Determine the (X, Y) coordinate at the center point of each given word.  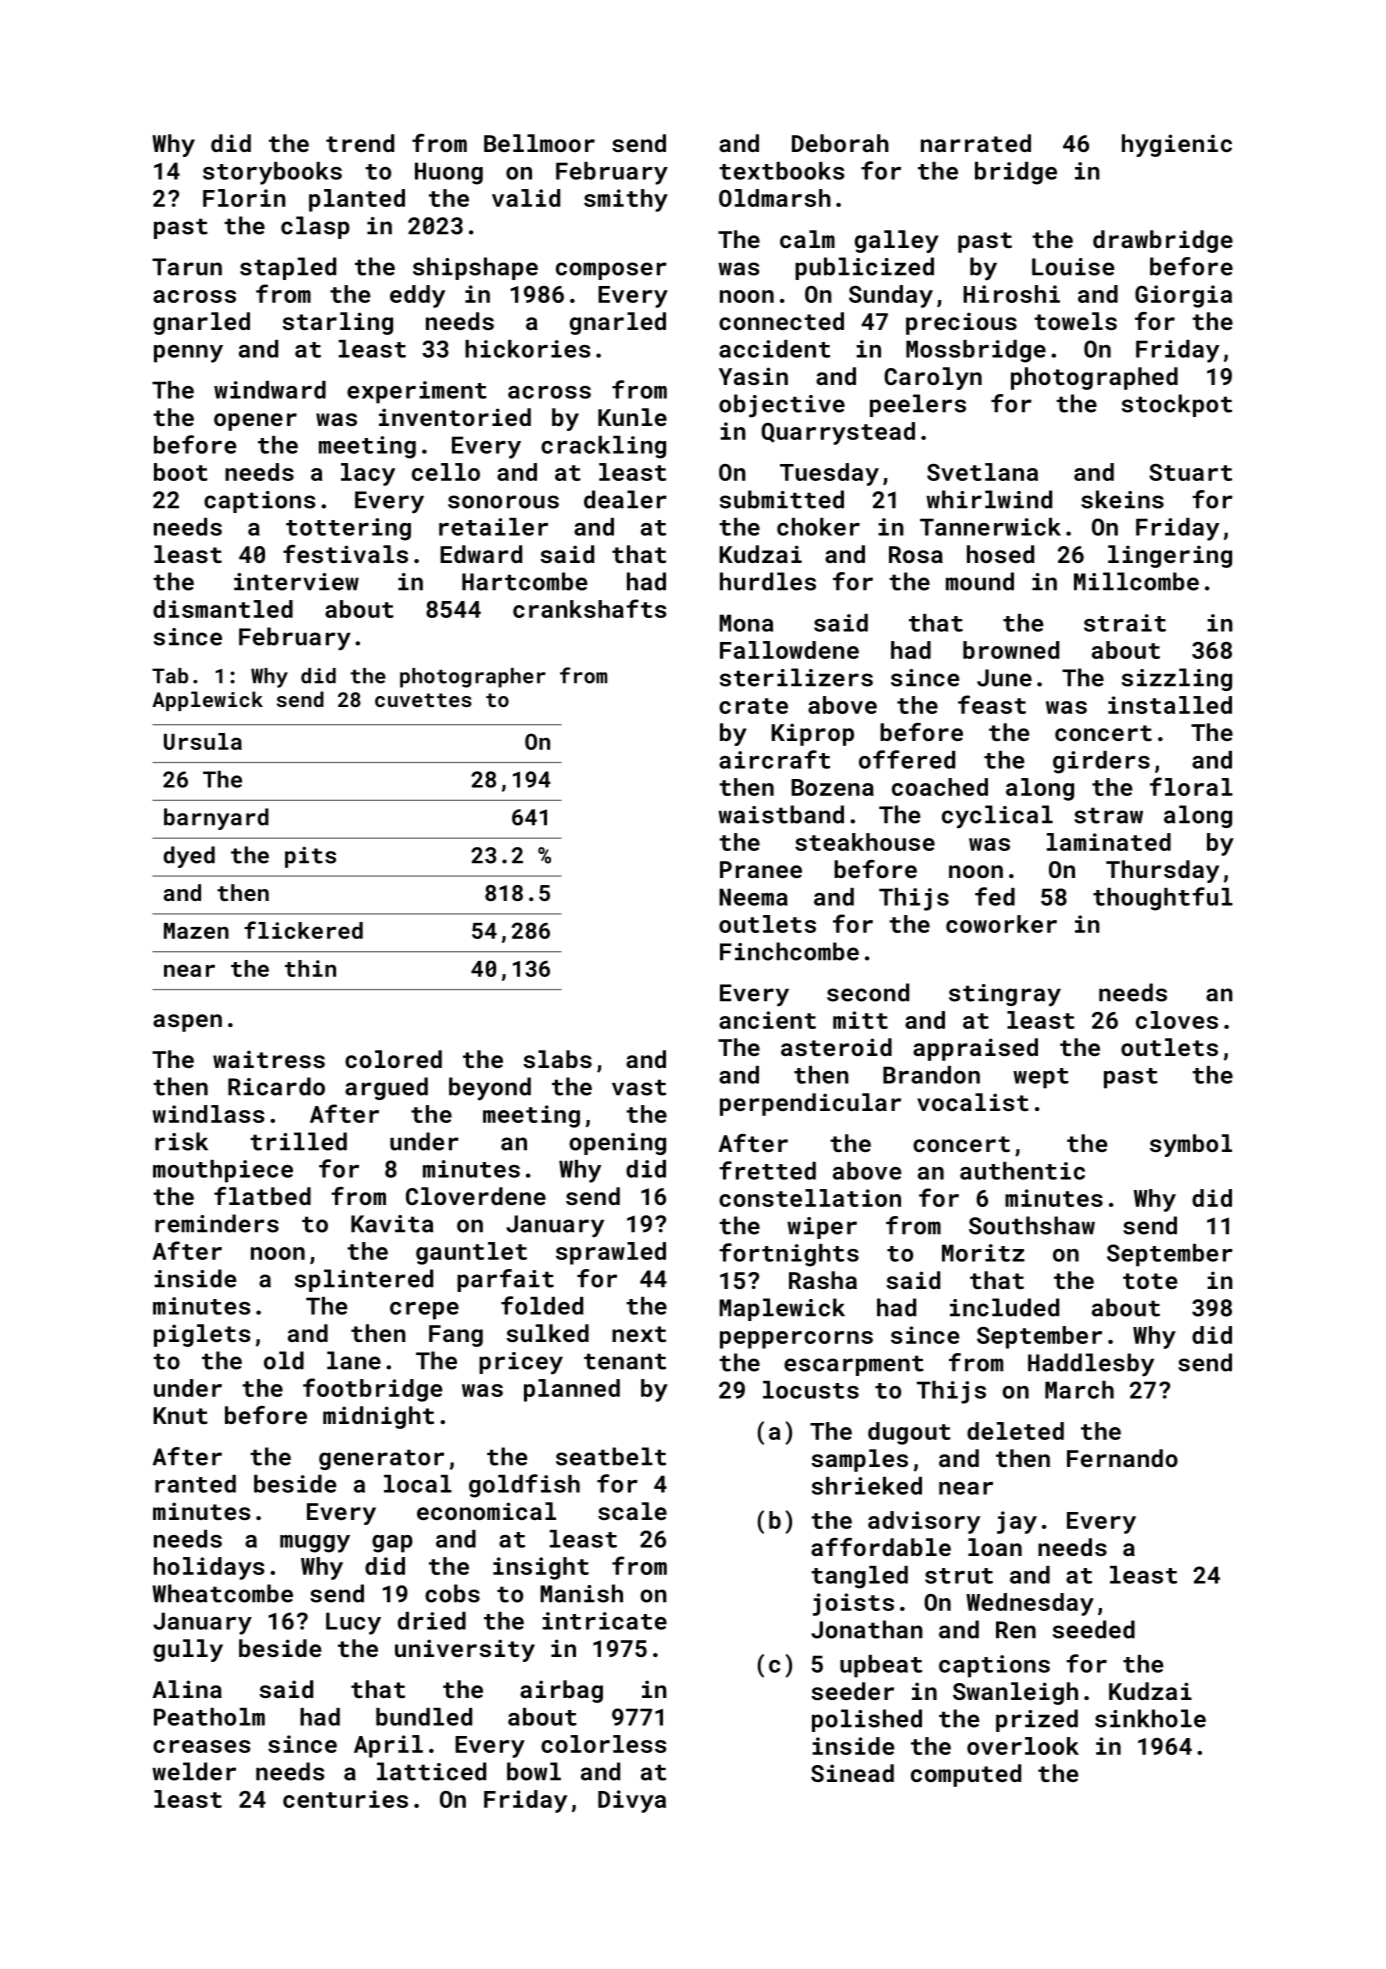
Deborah (840, 143)
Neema (753, 897)
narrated (976, 143)
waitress (269, 1059)
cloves (1177, 1020)
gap (392, 1544)
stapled (288, 268)
